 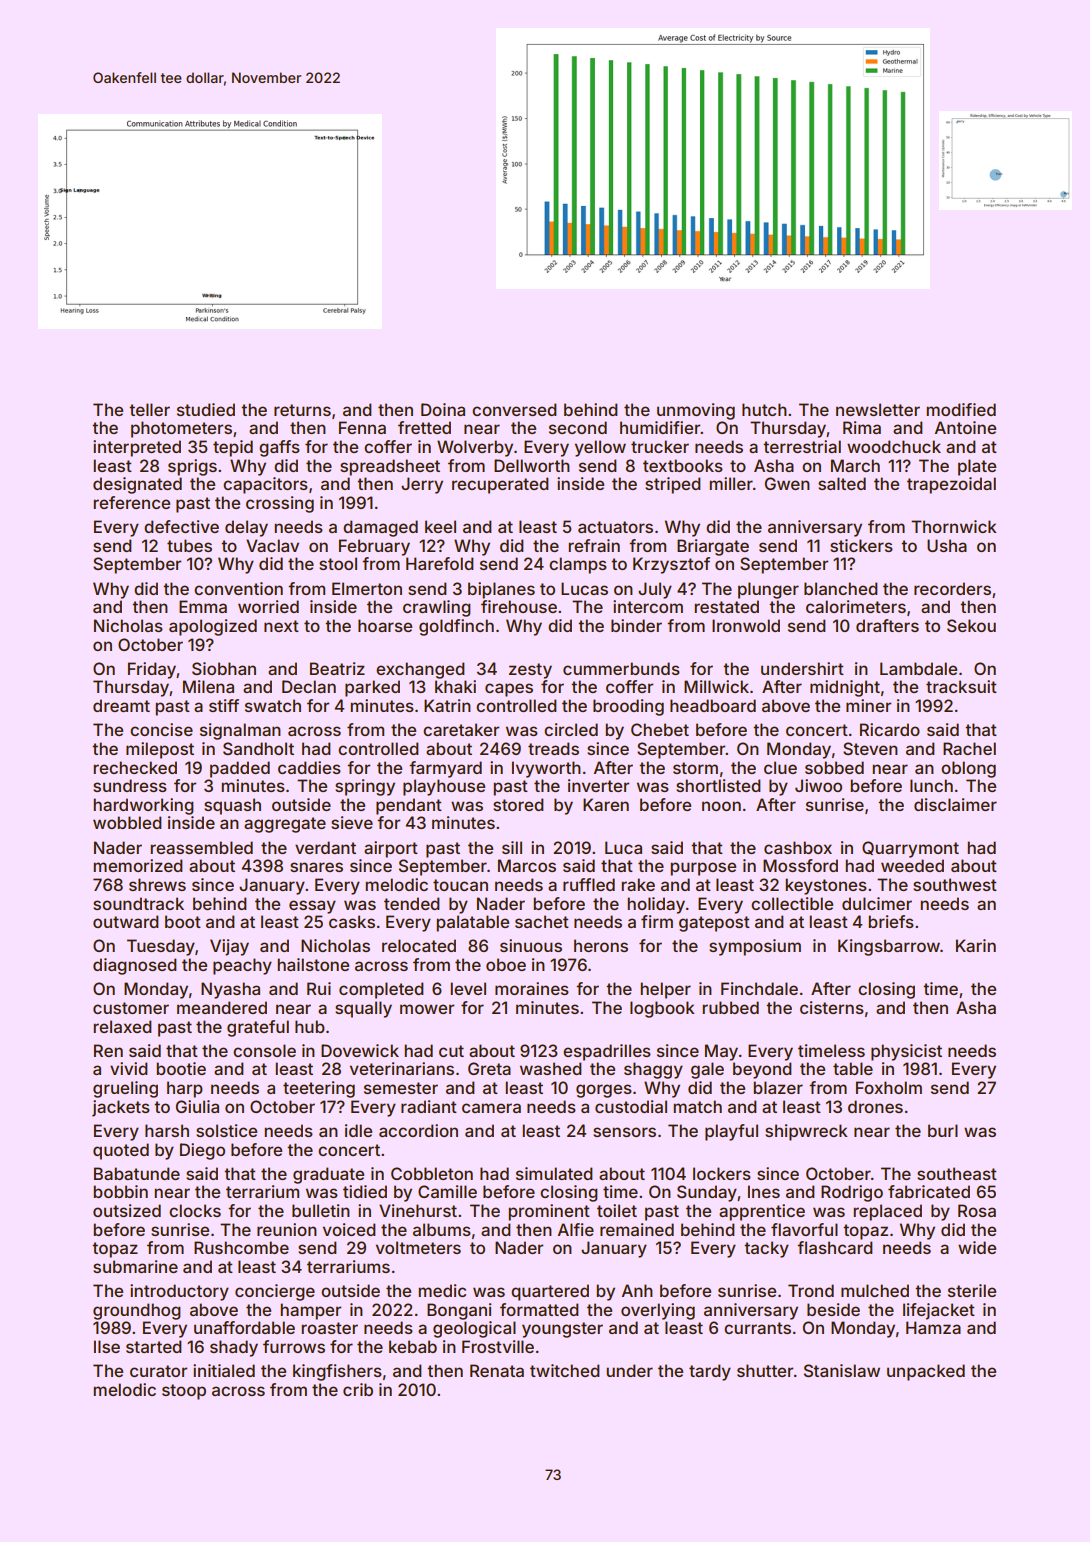 I want to click on Ricardo, so click(x=890, y=729).
